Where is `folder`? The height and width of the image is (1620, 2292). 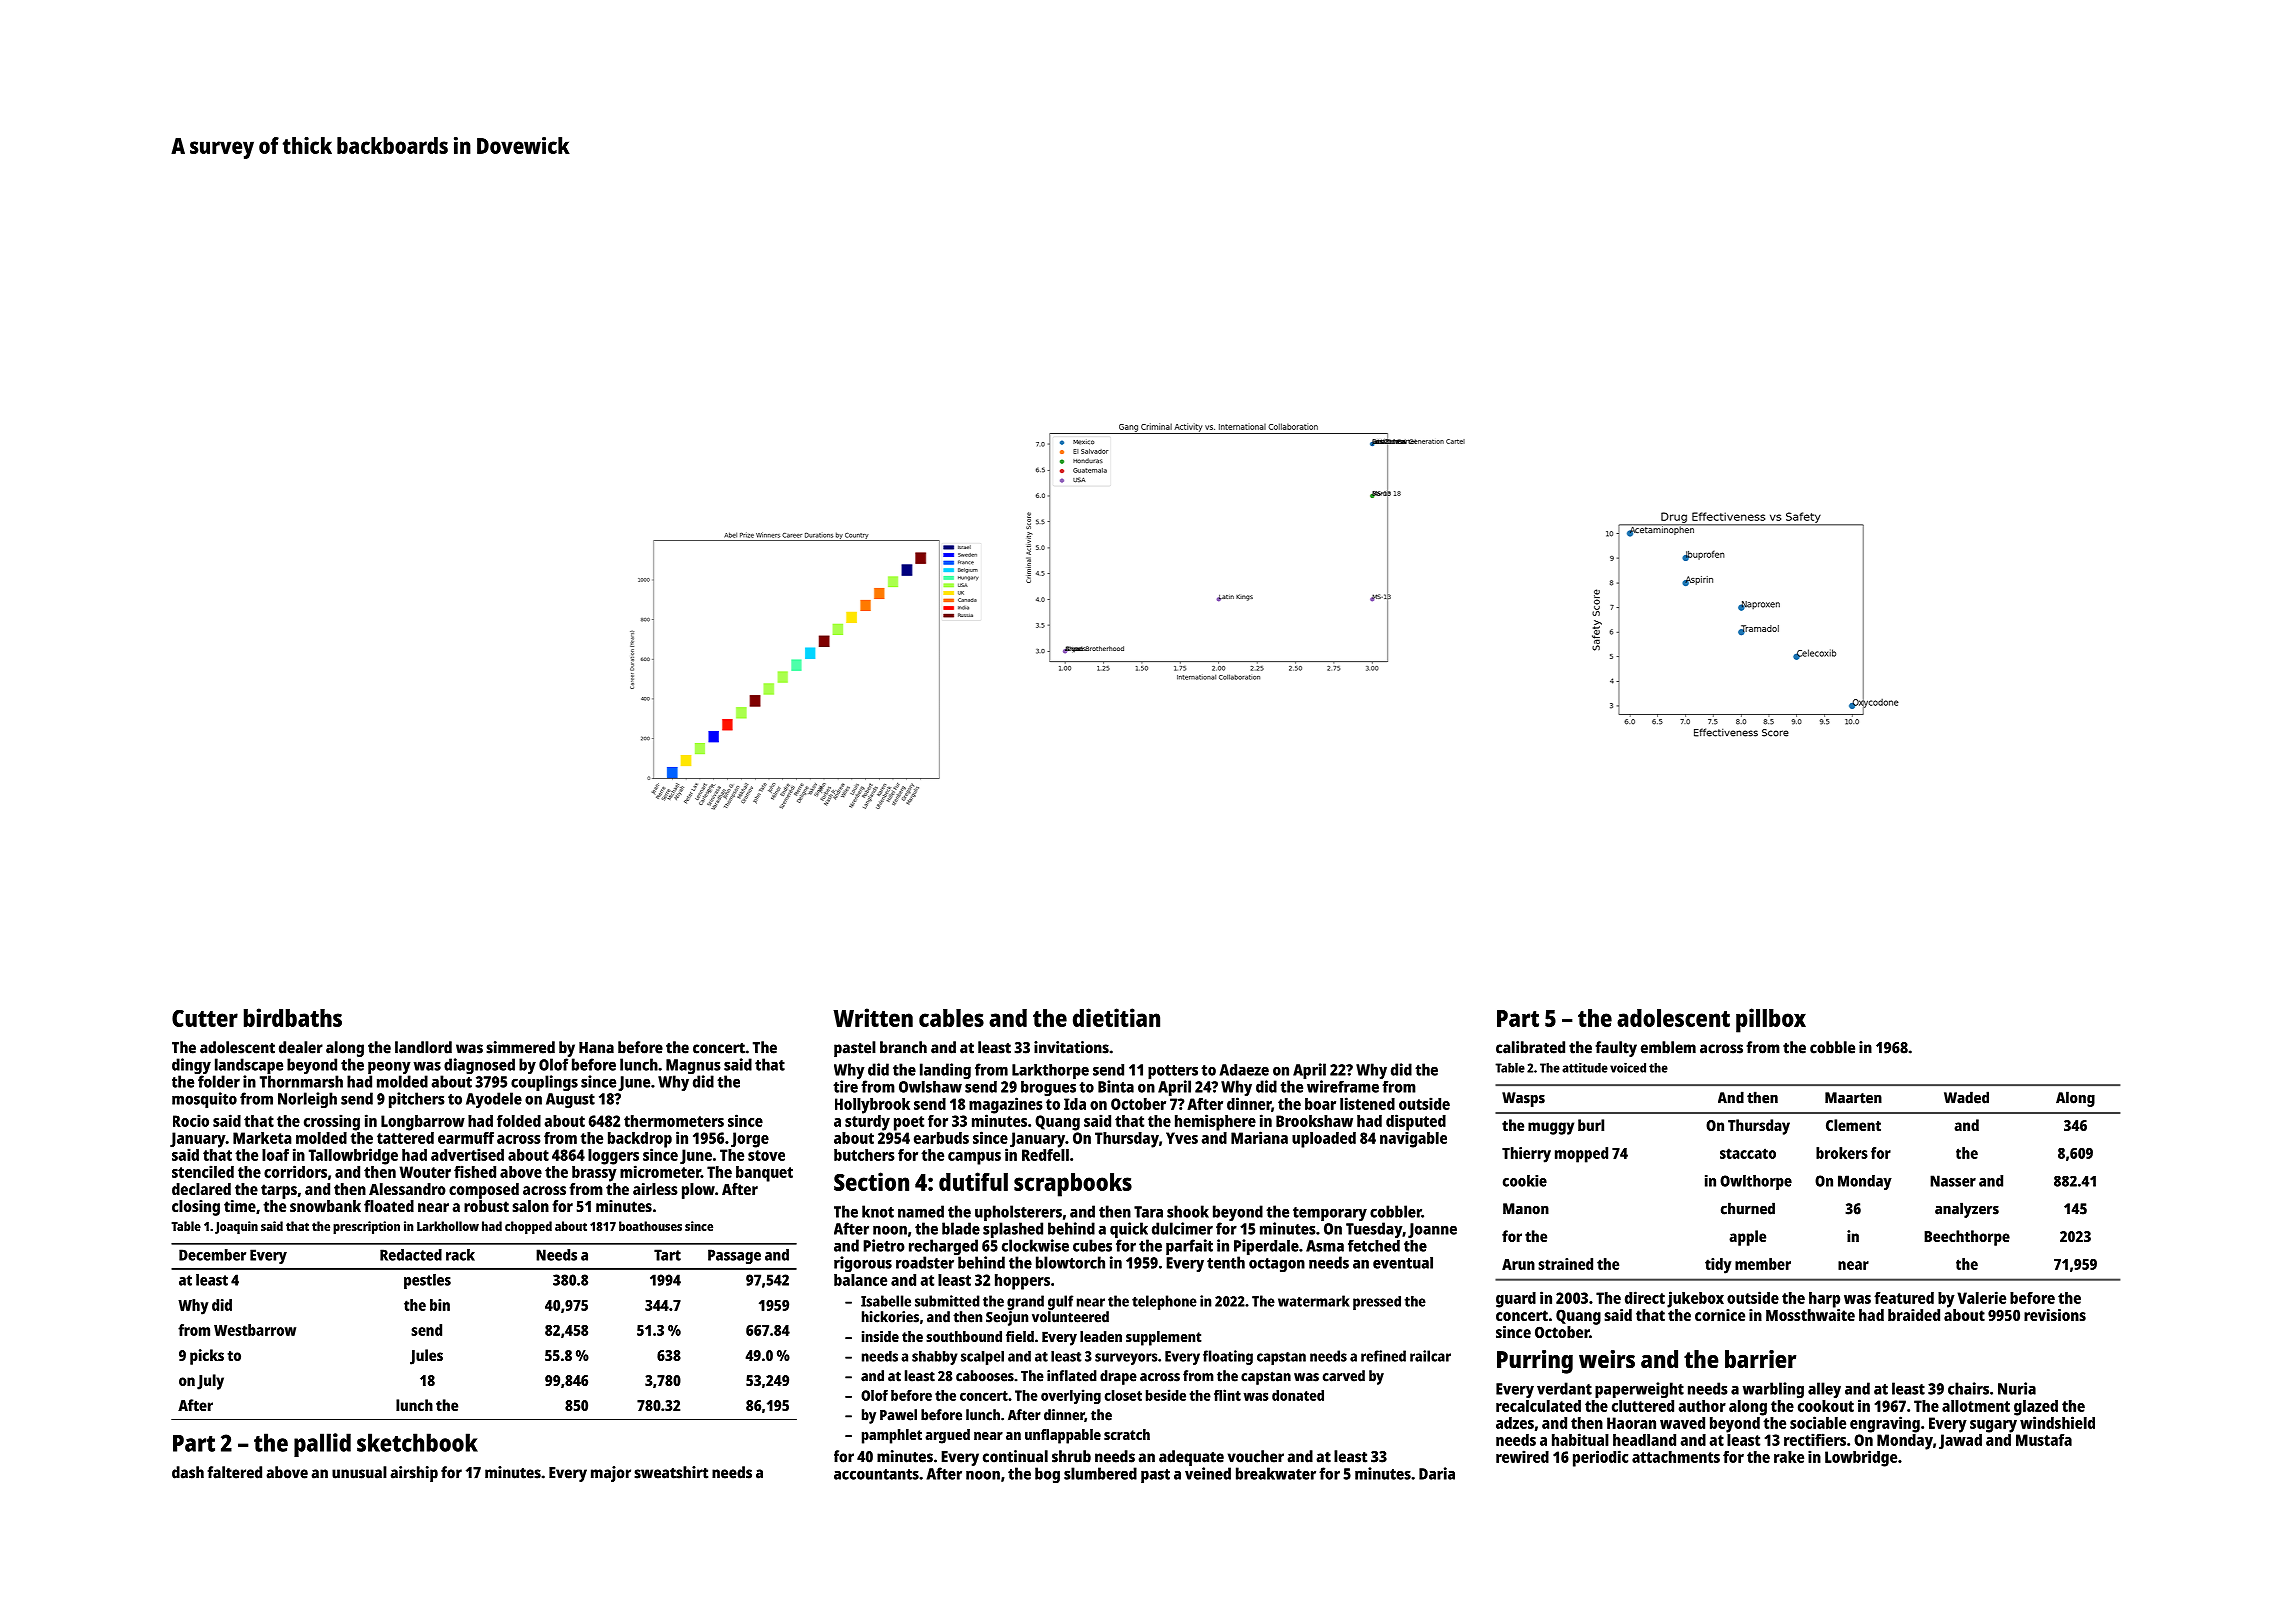 folder is located at coordinates (219, 1081).
